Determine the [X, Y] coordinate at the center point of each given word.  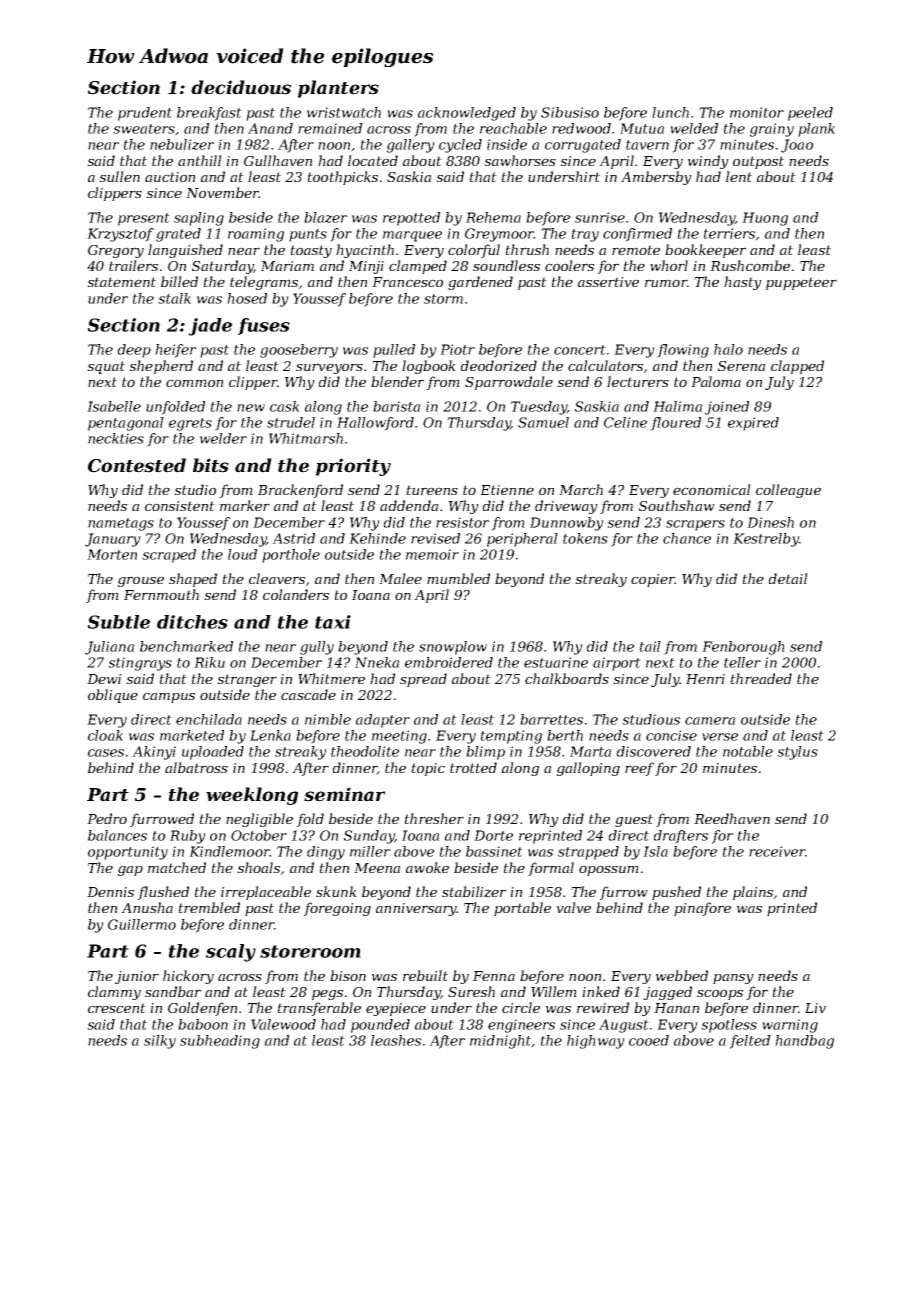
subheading [220, 1042]
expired [753, 424]
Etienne [507, 490]
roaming [256, 235]
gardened [480, 283]
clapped [797, 367]
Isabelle [114, 406]
